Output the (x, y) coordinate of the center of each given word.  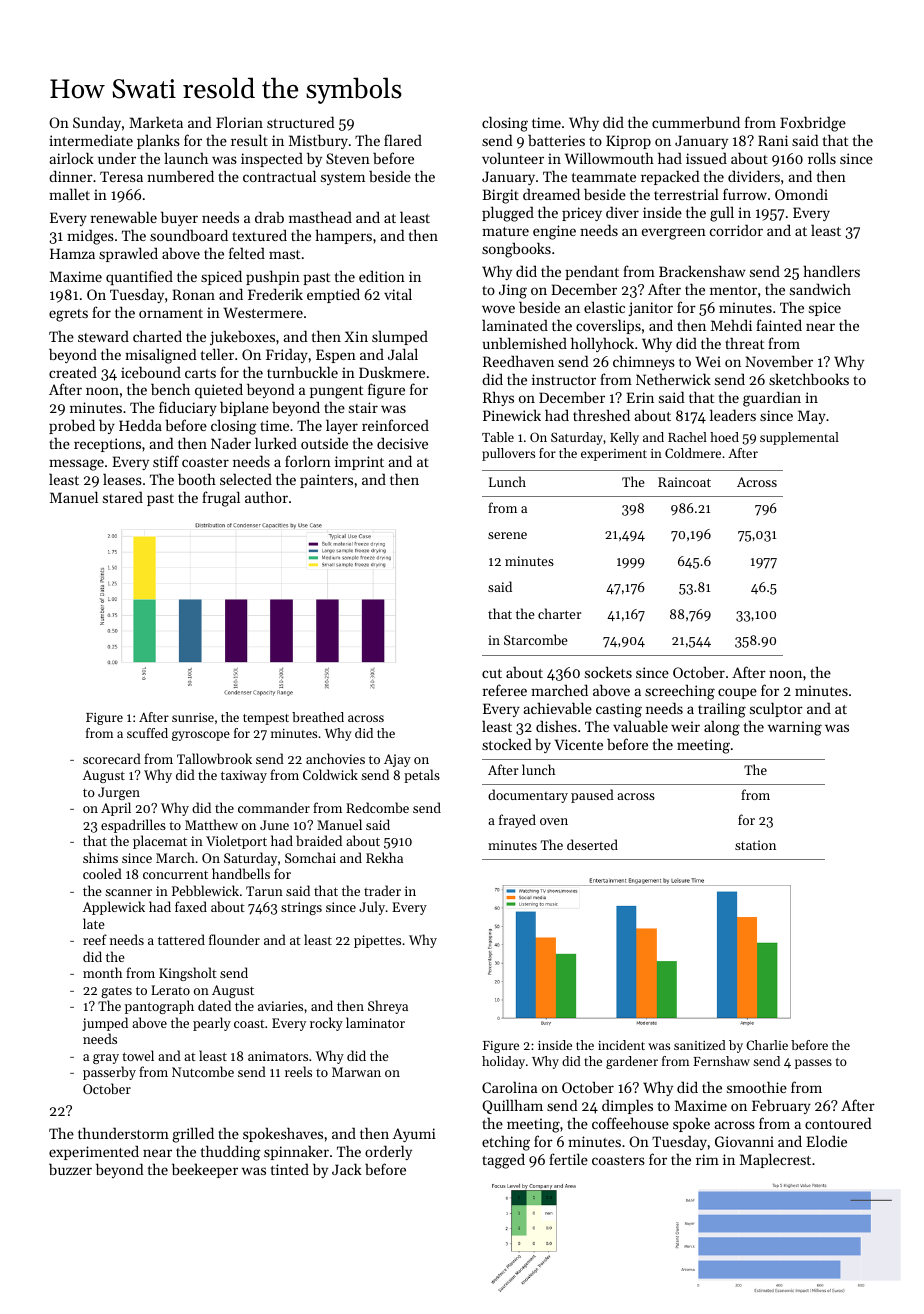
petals (422, 776)
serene (507, 535)
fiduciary (188, 408)
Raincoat (684, 482)
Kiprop (628, 142)
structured (301, 122)
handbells (241, 873)
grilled (193, 1135)
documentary (528, 796)
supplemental (799, 438)
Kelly (624, 438)
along (722, 728)
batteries (556, 140)
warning (795, 728)
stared (123, 497)
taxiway (244, 776)
